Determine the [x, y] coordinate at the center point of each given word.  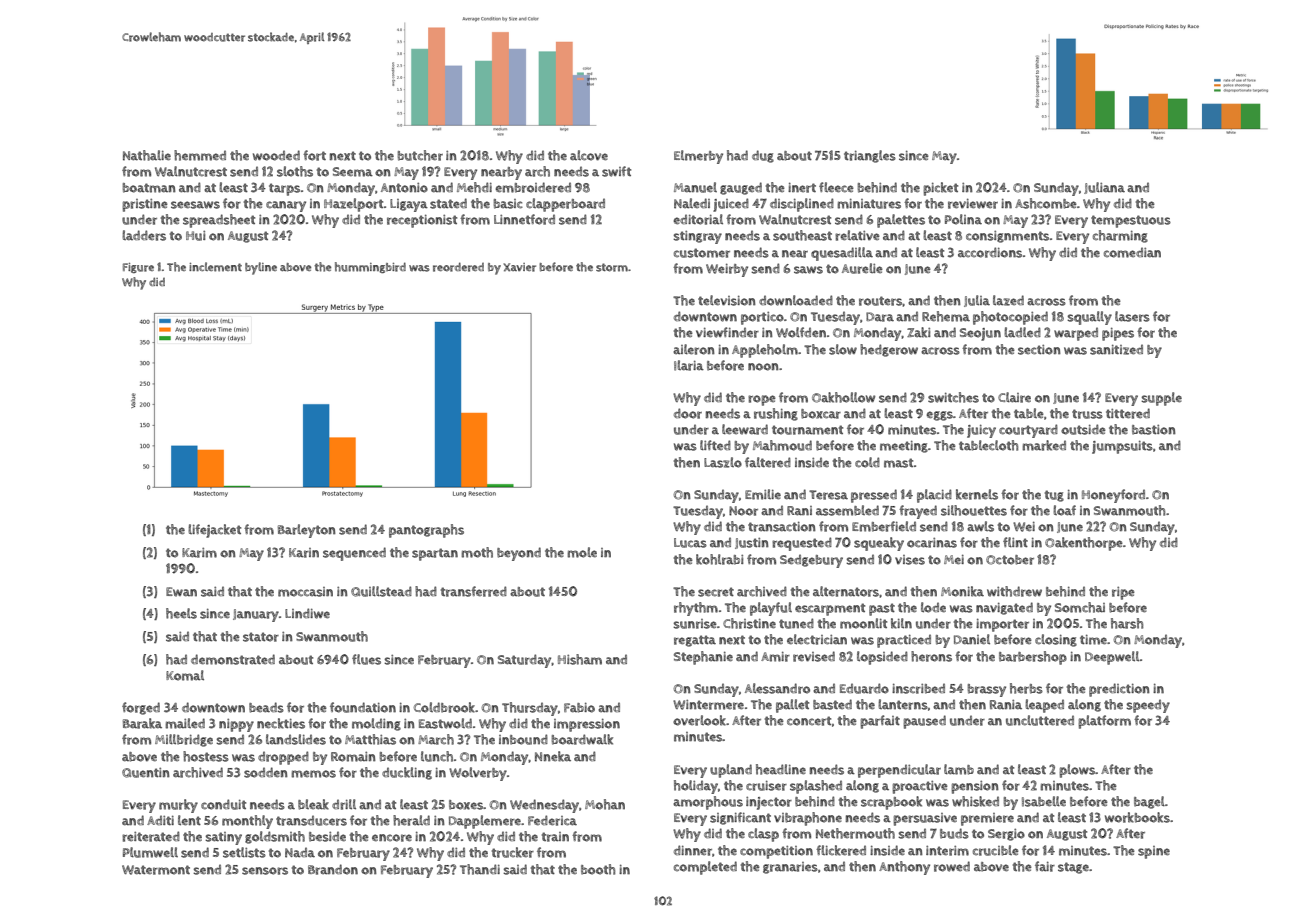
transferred [474, 591]
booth [598, 869]
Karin [304, 553]
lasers [1132, 316]
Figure [138, 268]
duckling [407, 773]
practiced [904, 641]
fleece [836, 187]
